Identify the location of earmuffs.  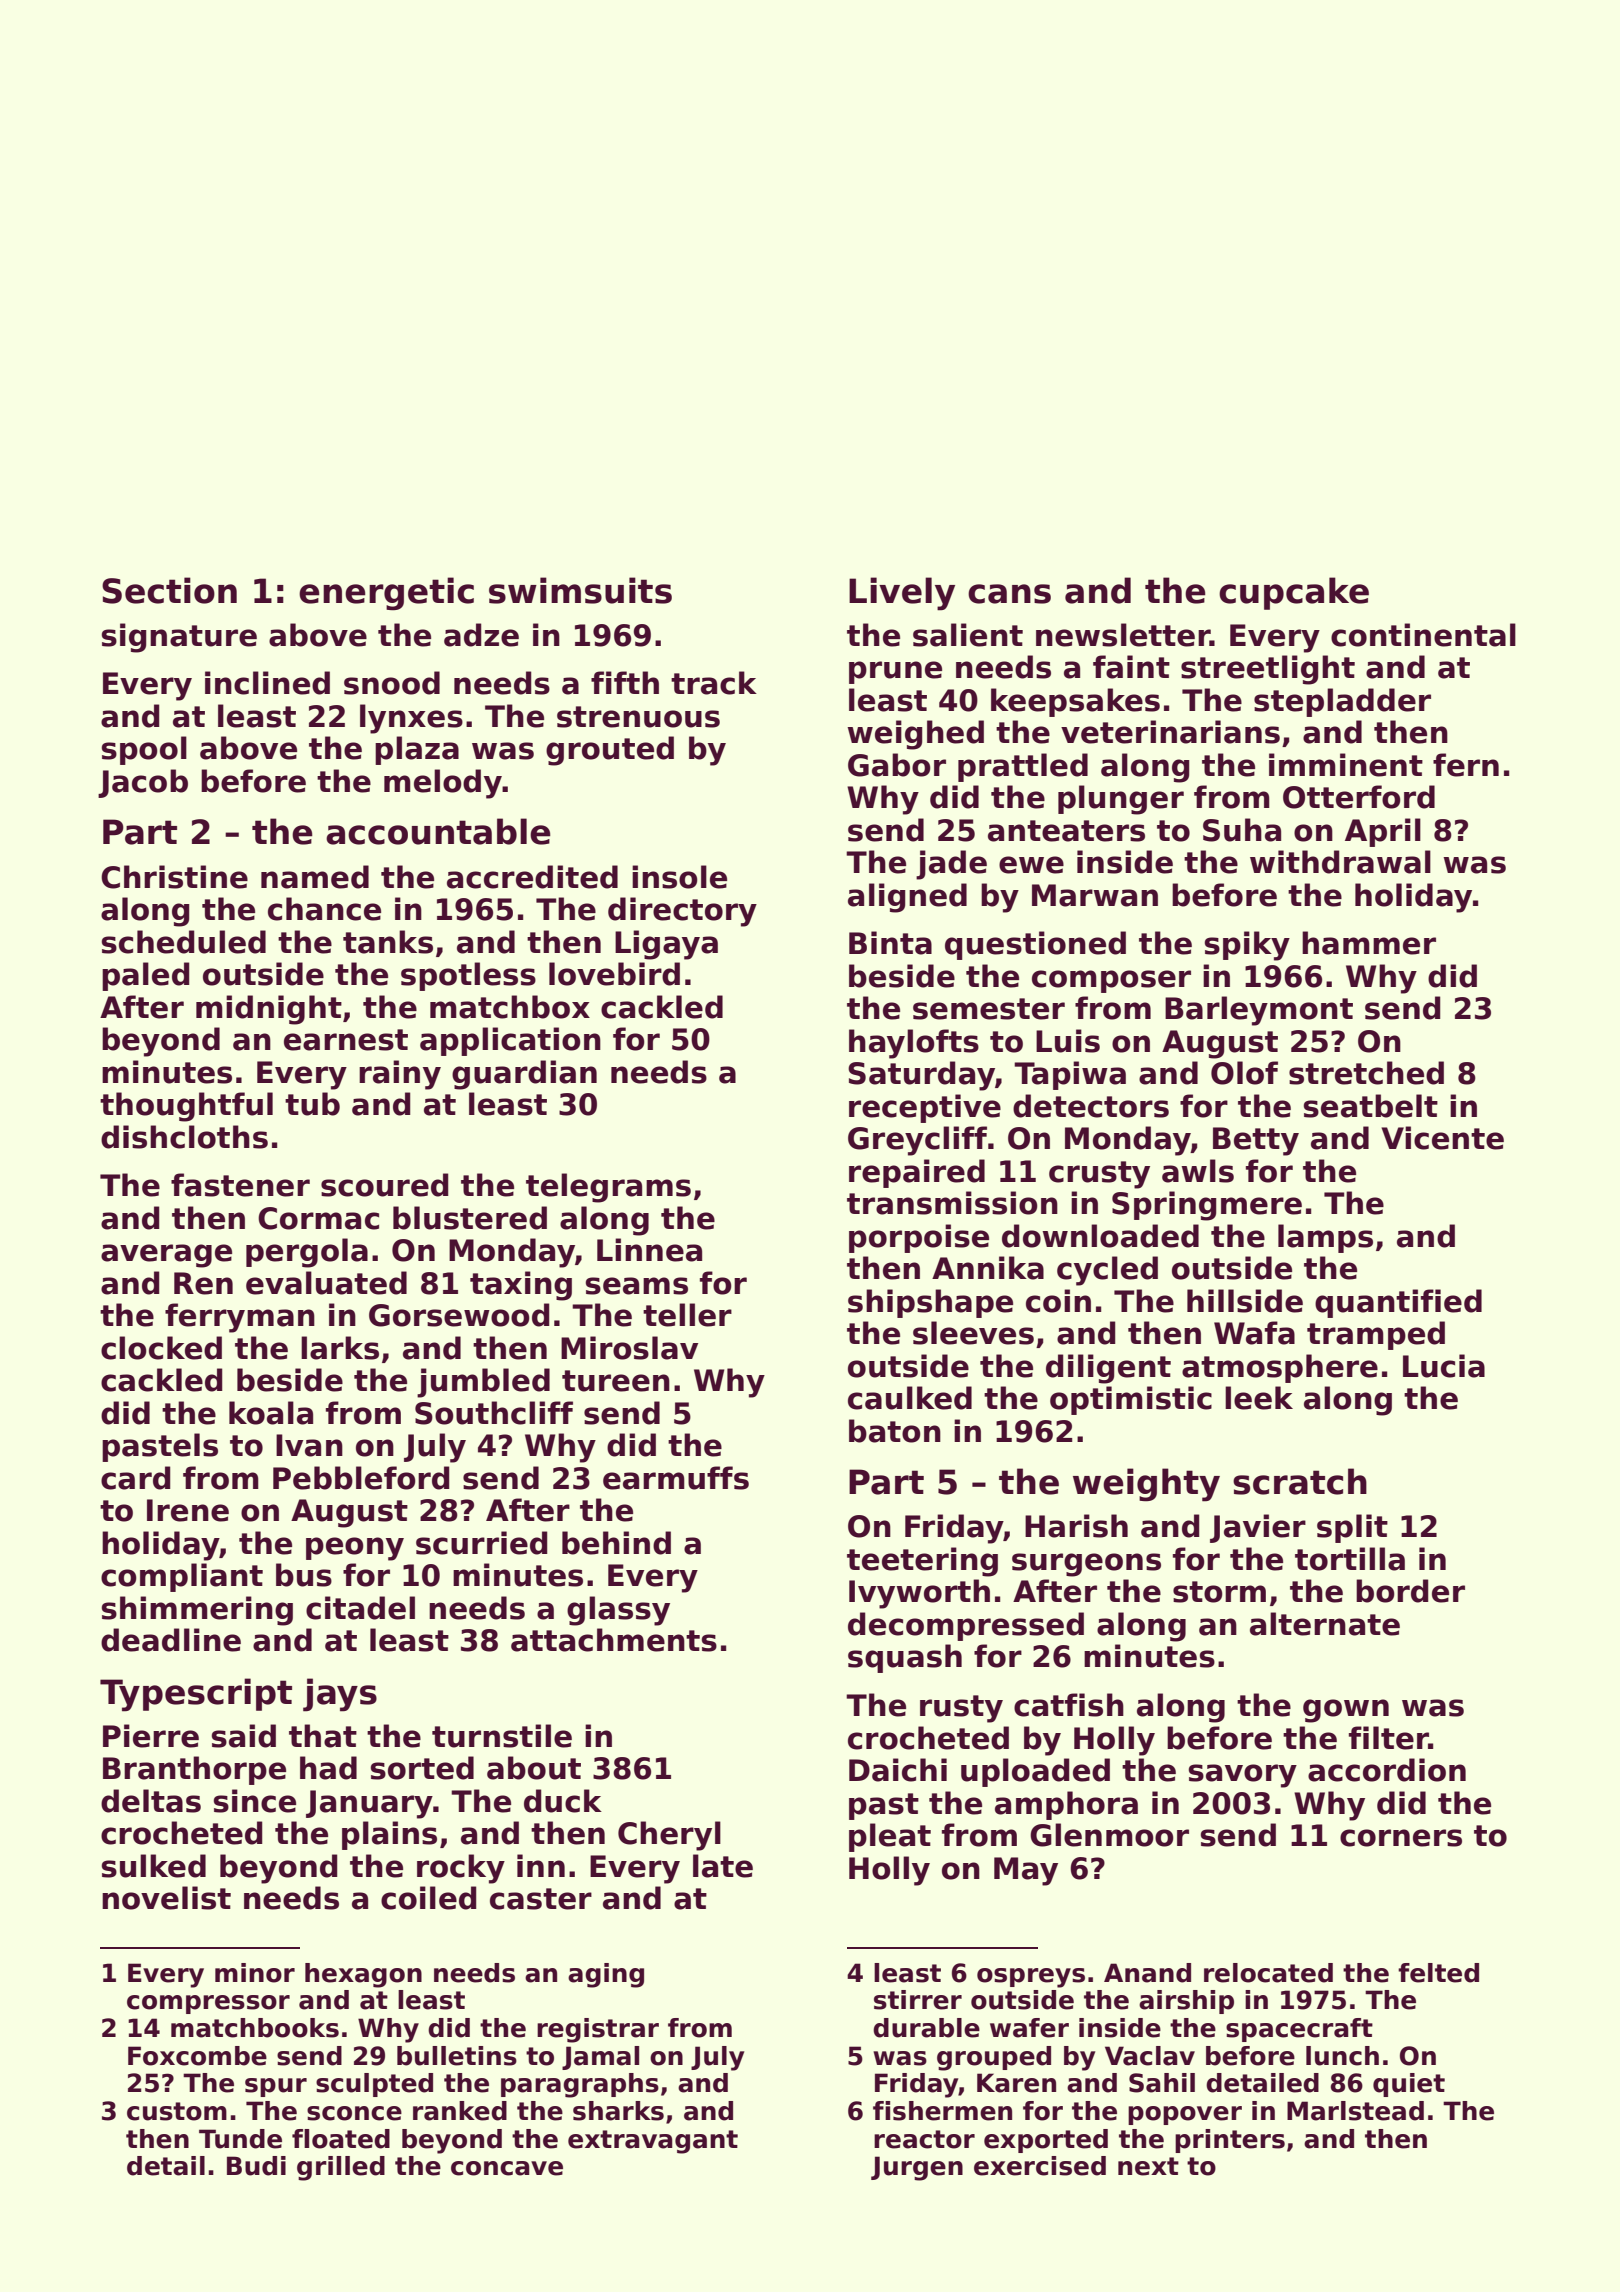
(676, 1478).
